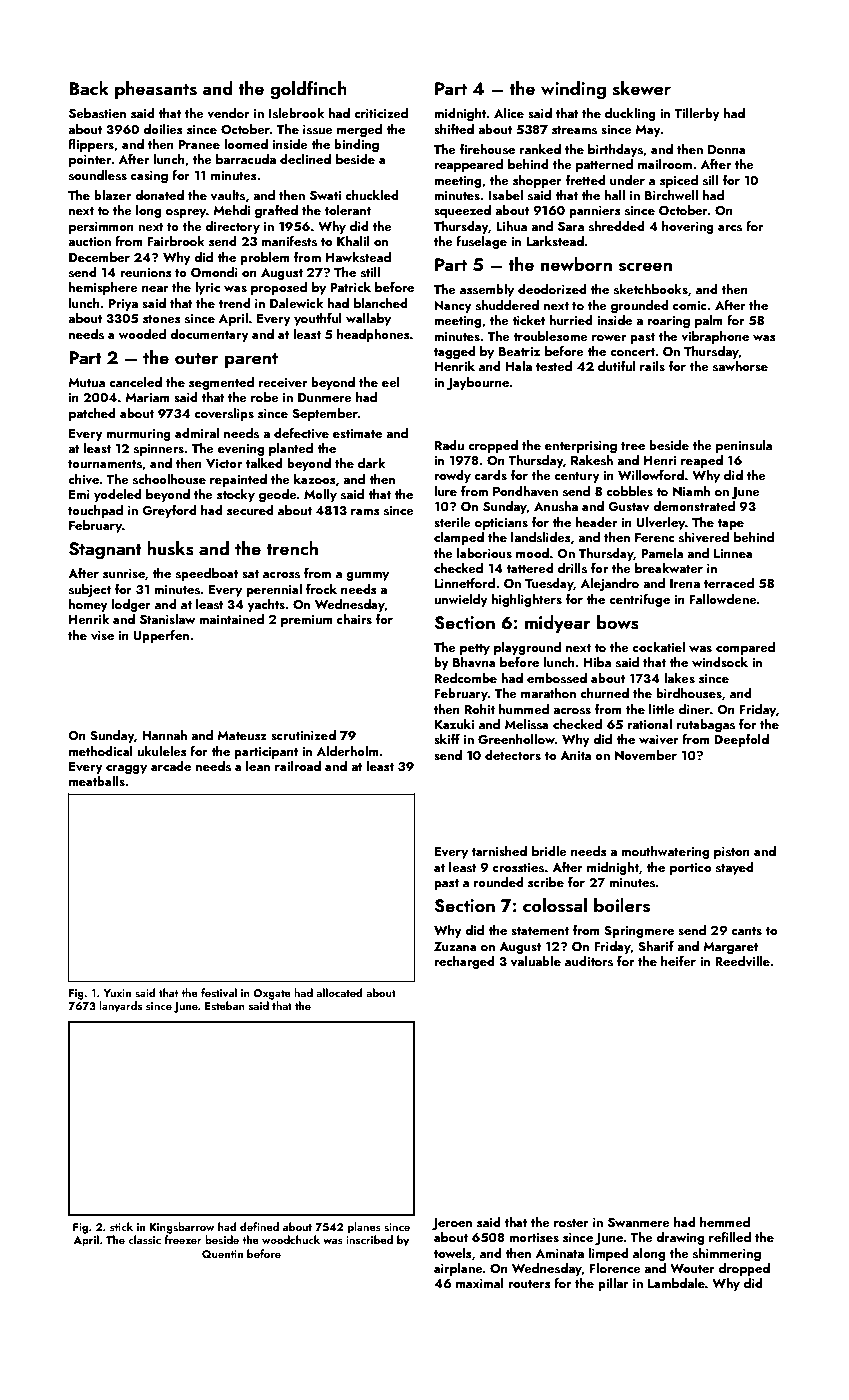  Describe the element at coordinates (242, 735) in the screenshot. I see `Mateusz` at that location.
